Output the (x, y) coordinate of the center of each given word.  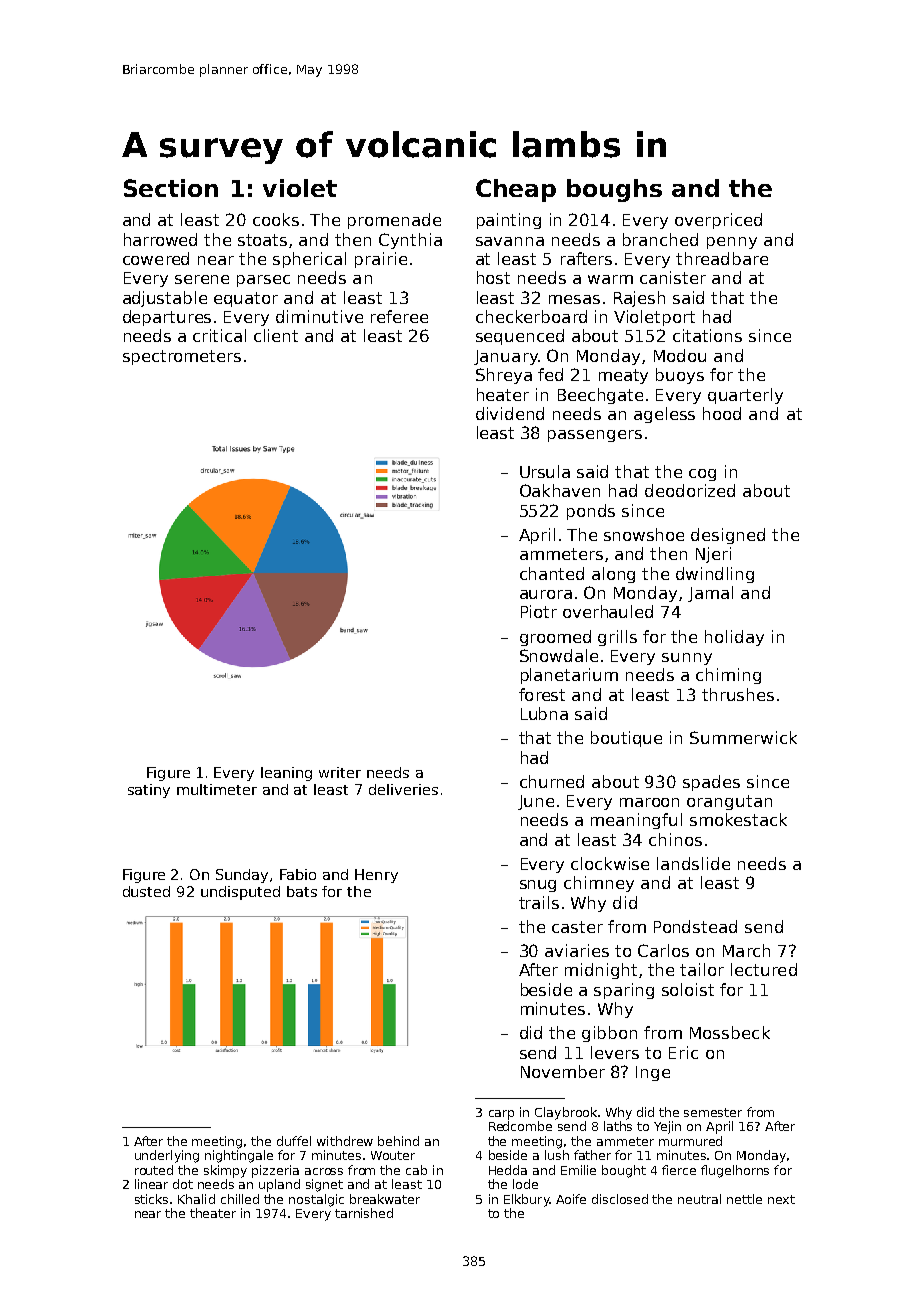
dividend (510, 413)
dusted (146, 891)
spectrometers (182, 357)
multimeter (217, 789)
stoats (262, 240)
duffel (294, 1141)
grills (617, 638)
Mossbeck (730, 1032)
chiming (728, 676)
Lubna (544, 713)
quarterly (745, 396)
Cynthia (410, 241)
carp (501, 1115)
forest (542, 694)
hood (722, 413)
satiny (149, 791)
